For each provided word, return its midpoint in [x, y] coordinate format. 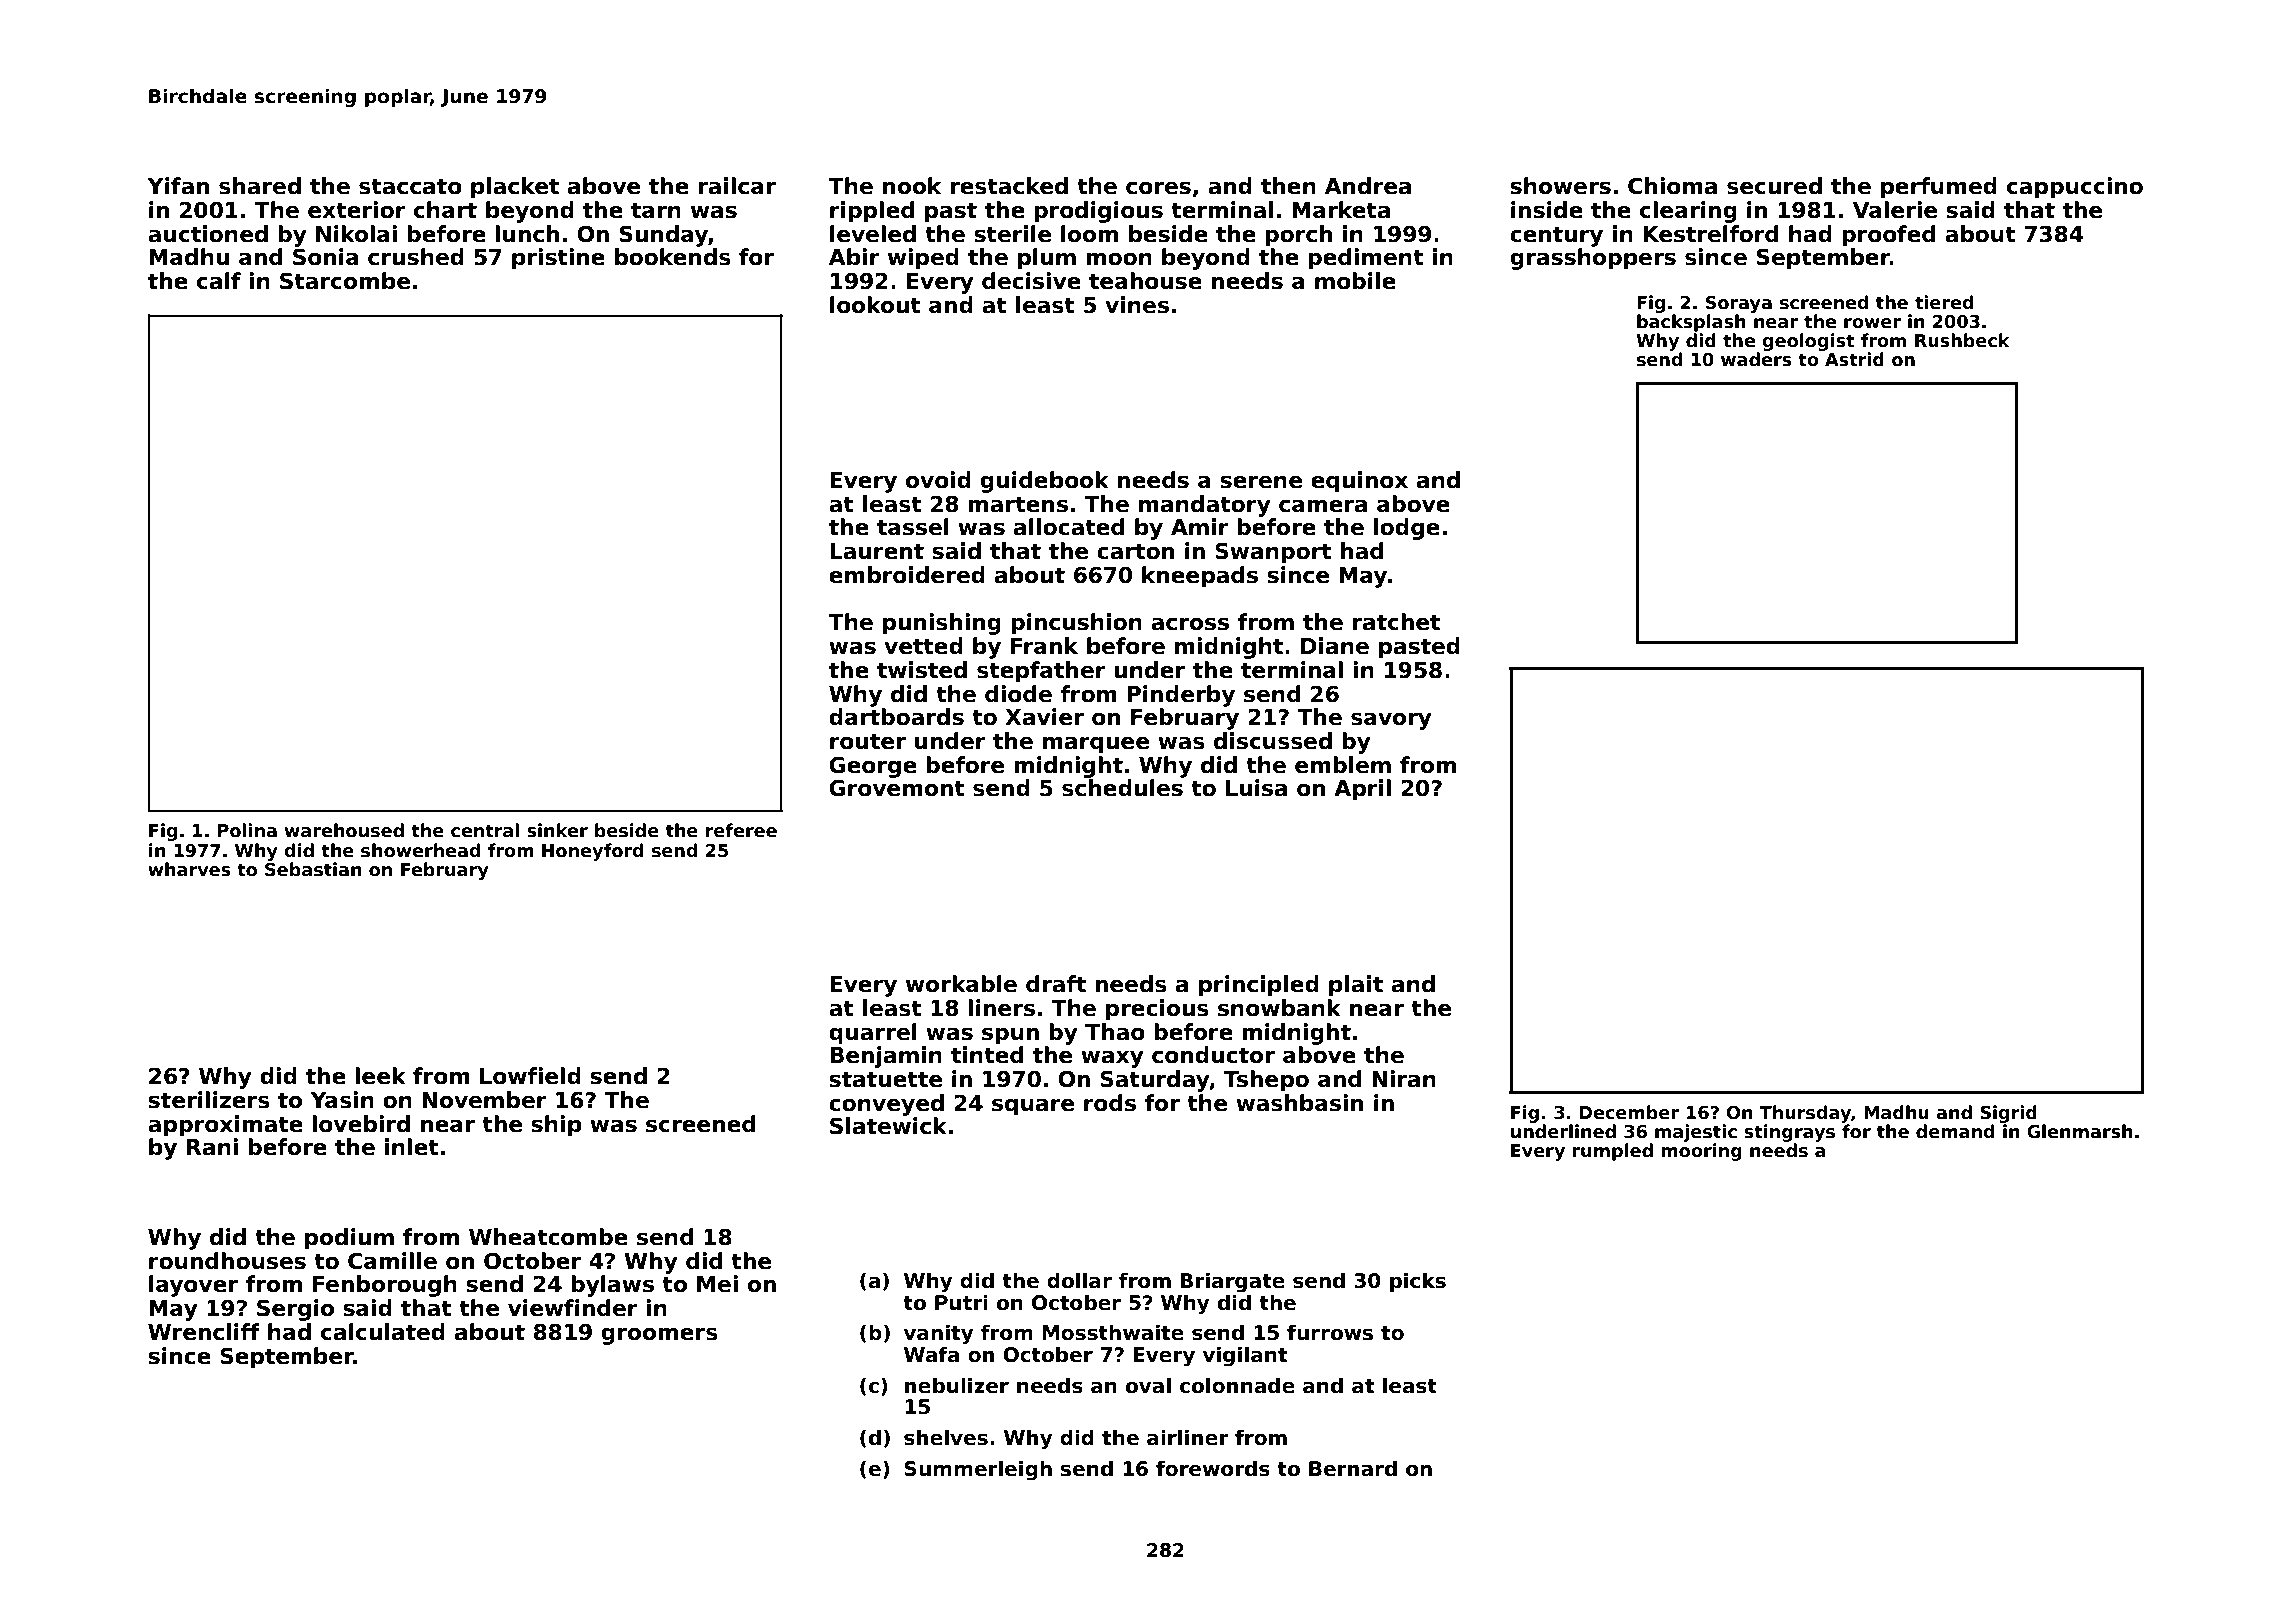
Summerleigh [978, 1470]
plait [1356, 986]
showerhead [420, 850]
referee [741, 830]
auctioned [208, 234]
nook [912, 186]
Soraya [1739, 304]
